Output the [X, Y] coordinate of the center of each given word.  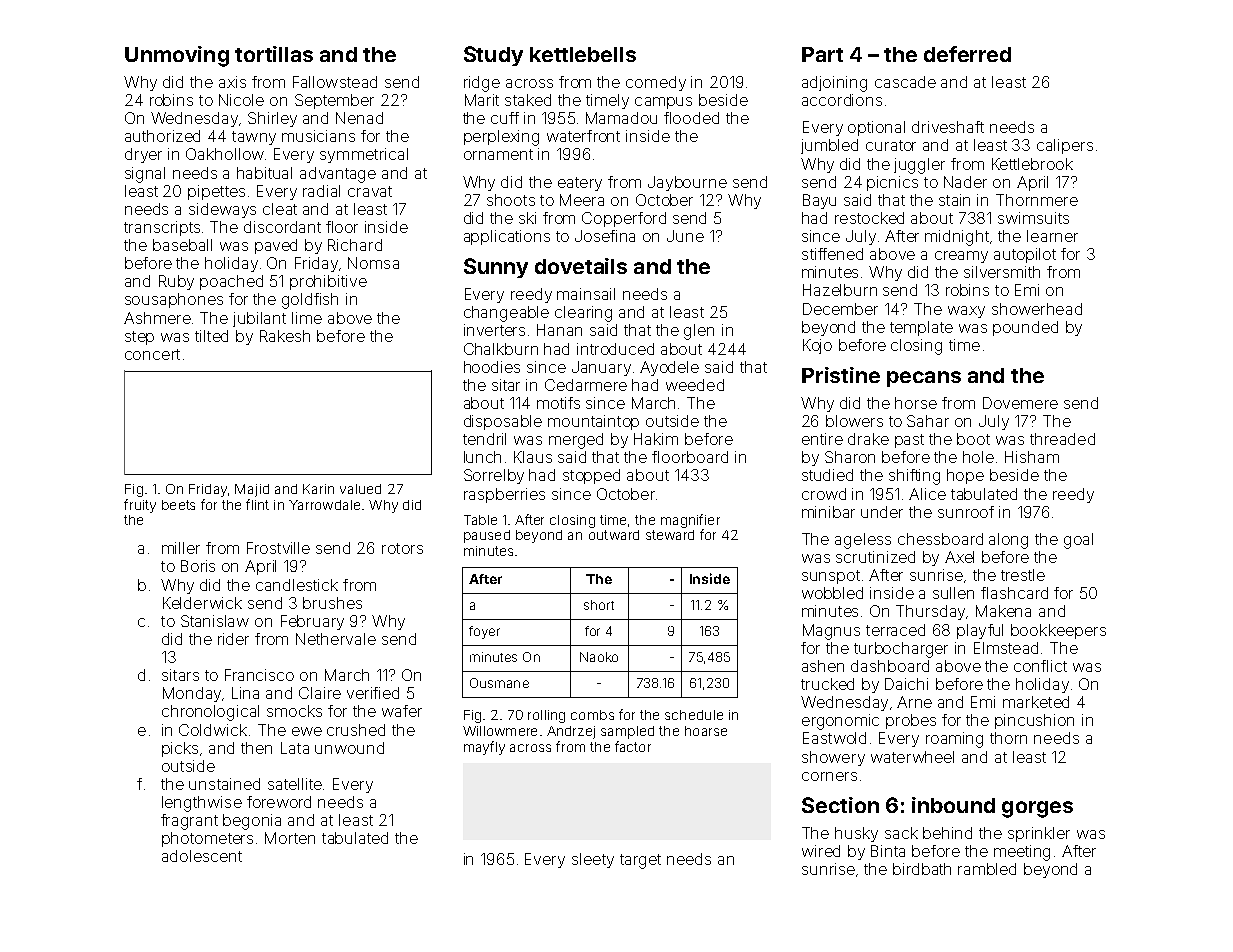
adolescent [202, 856]
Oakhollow [225, 154]
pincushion [1034, 721]
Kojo [817, 346]
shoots [511, 200]
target [640, 861]
